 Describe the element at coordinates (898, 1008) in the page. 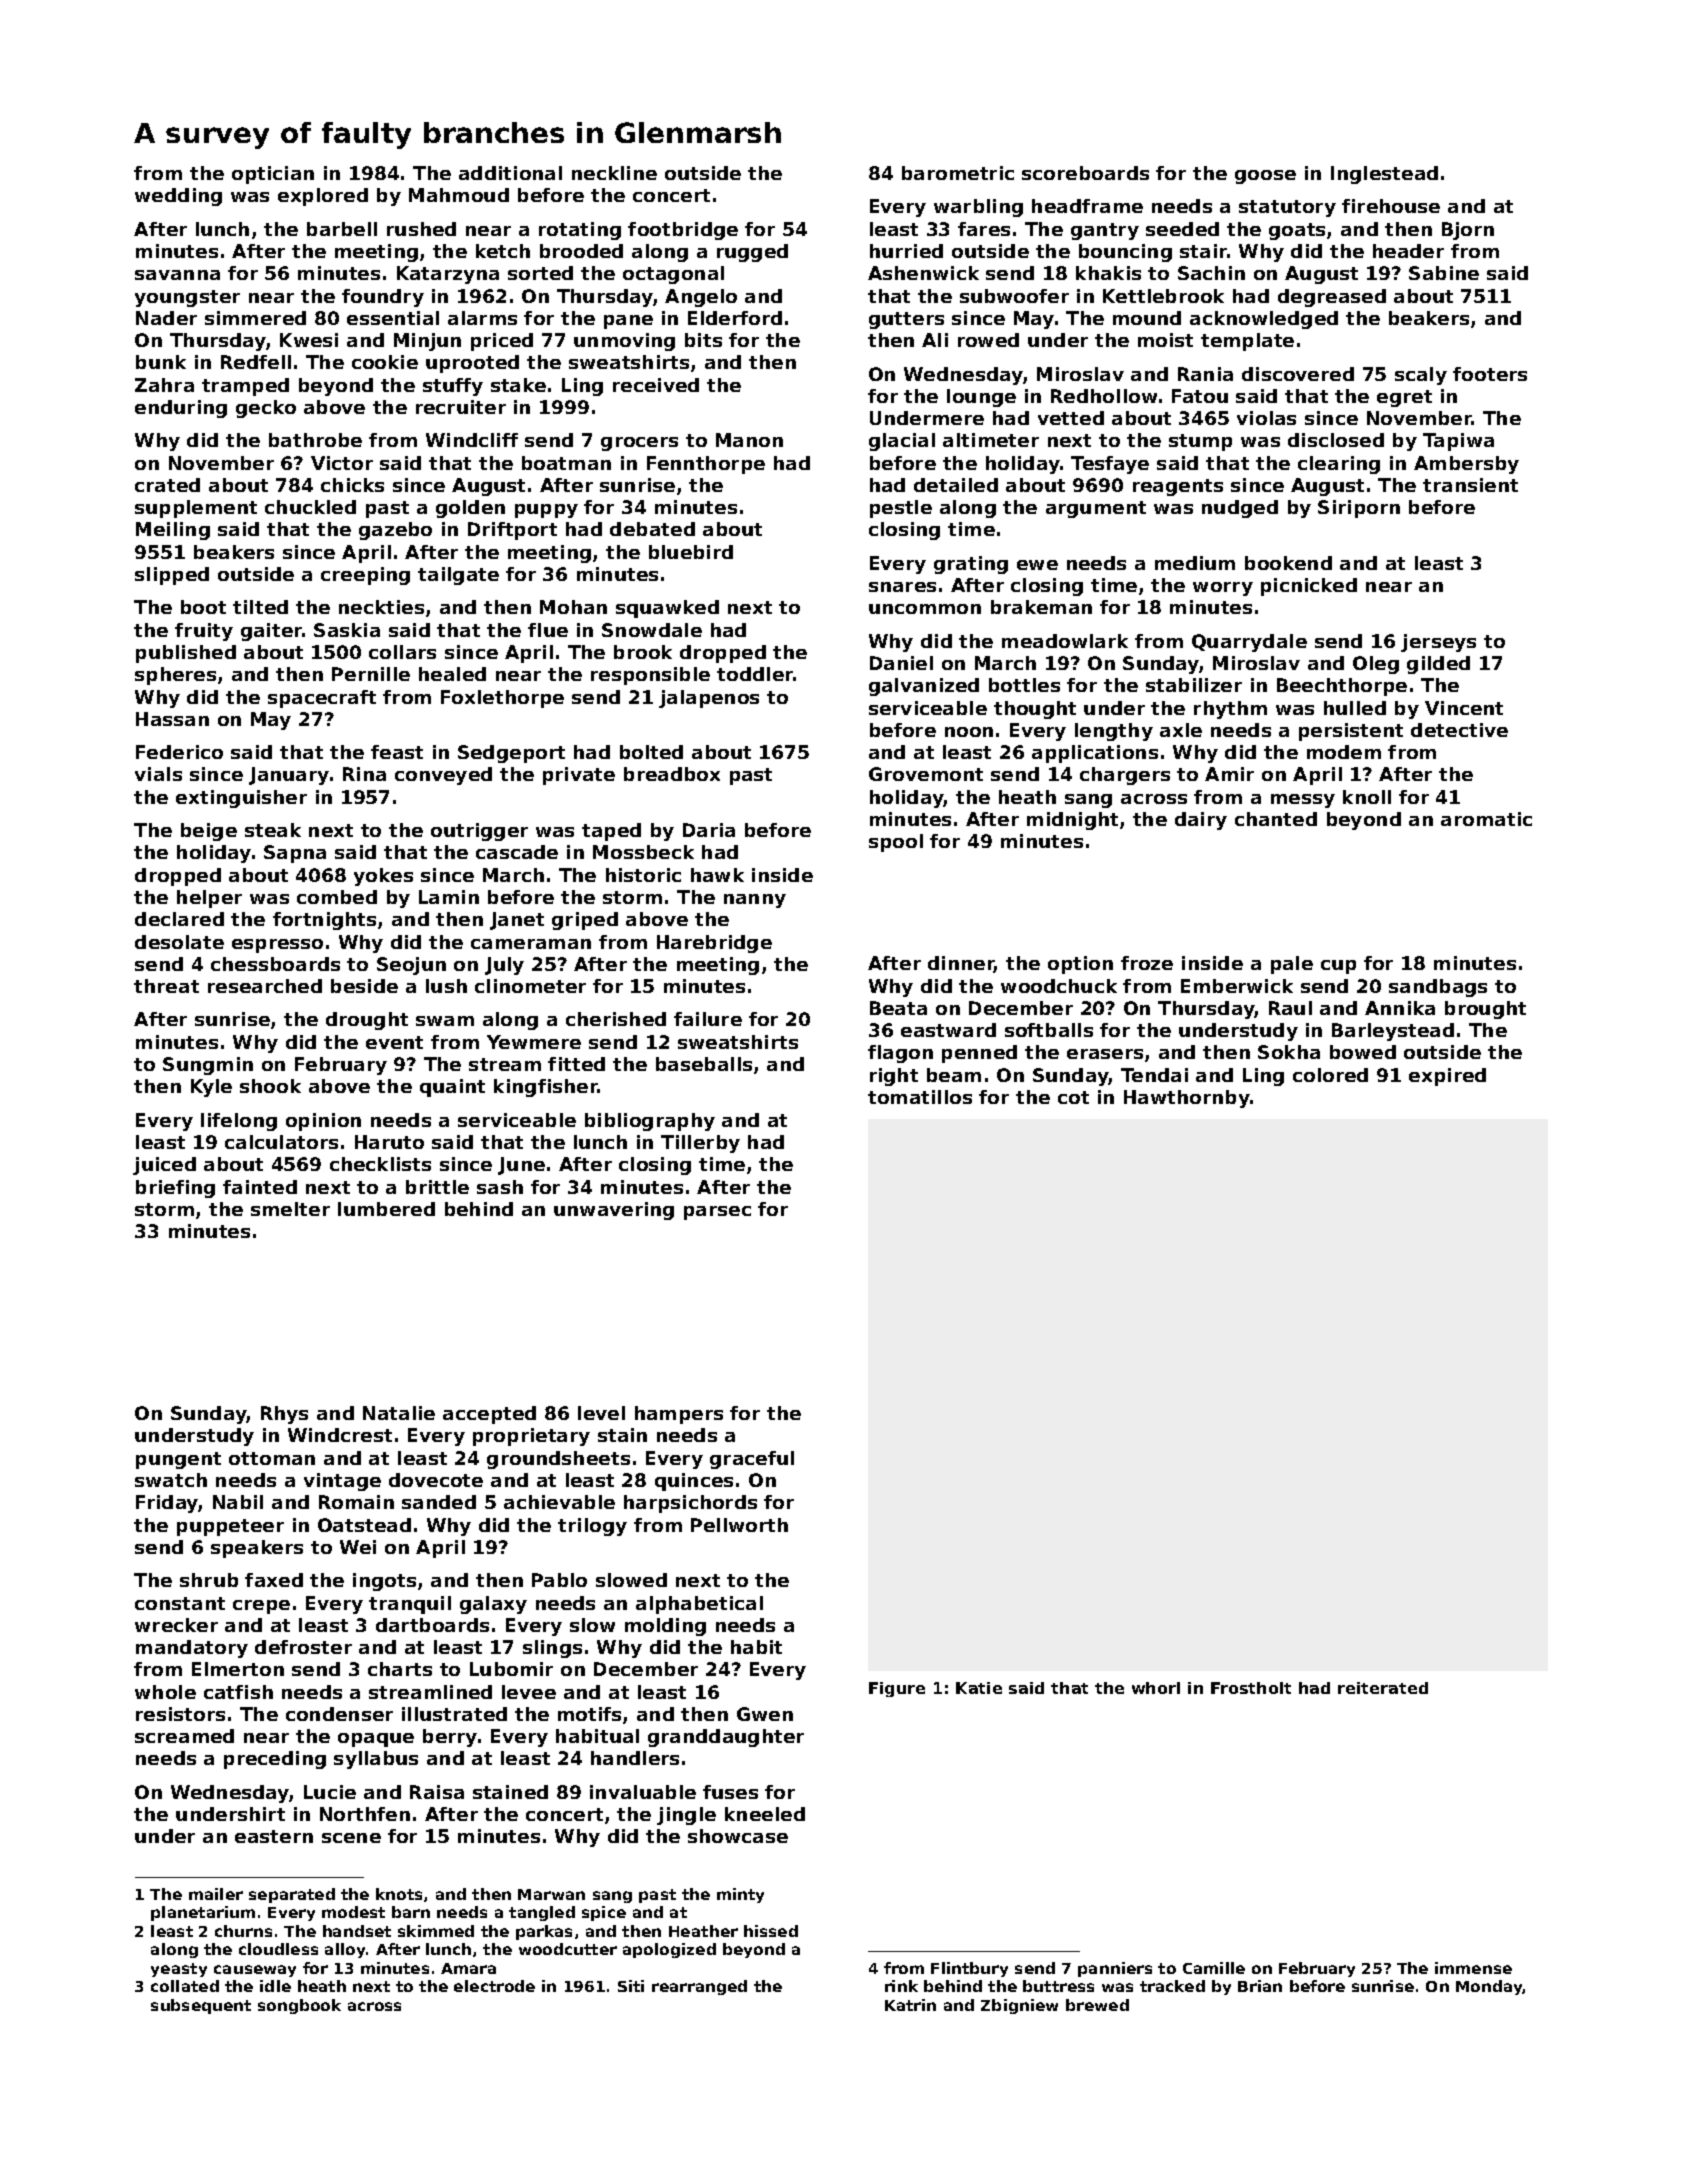

I see `Beata` at that location.
